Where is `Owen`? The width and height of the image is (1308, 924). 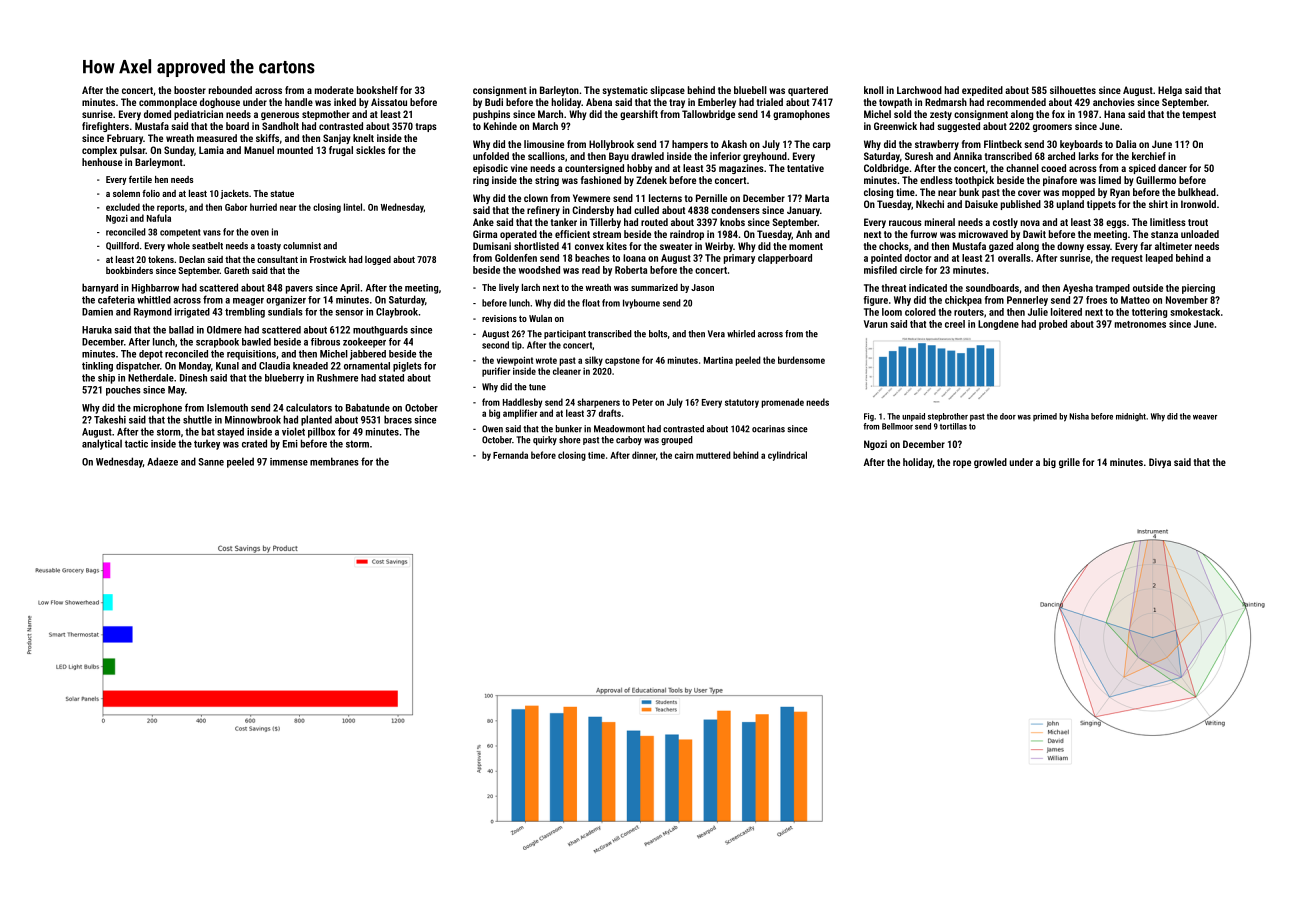
Owen is located at coordinates (492, 429).
